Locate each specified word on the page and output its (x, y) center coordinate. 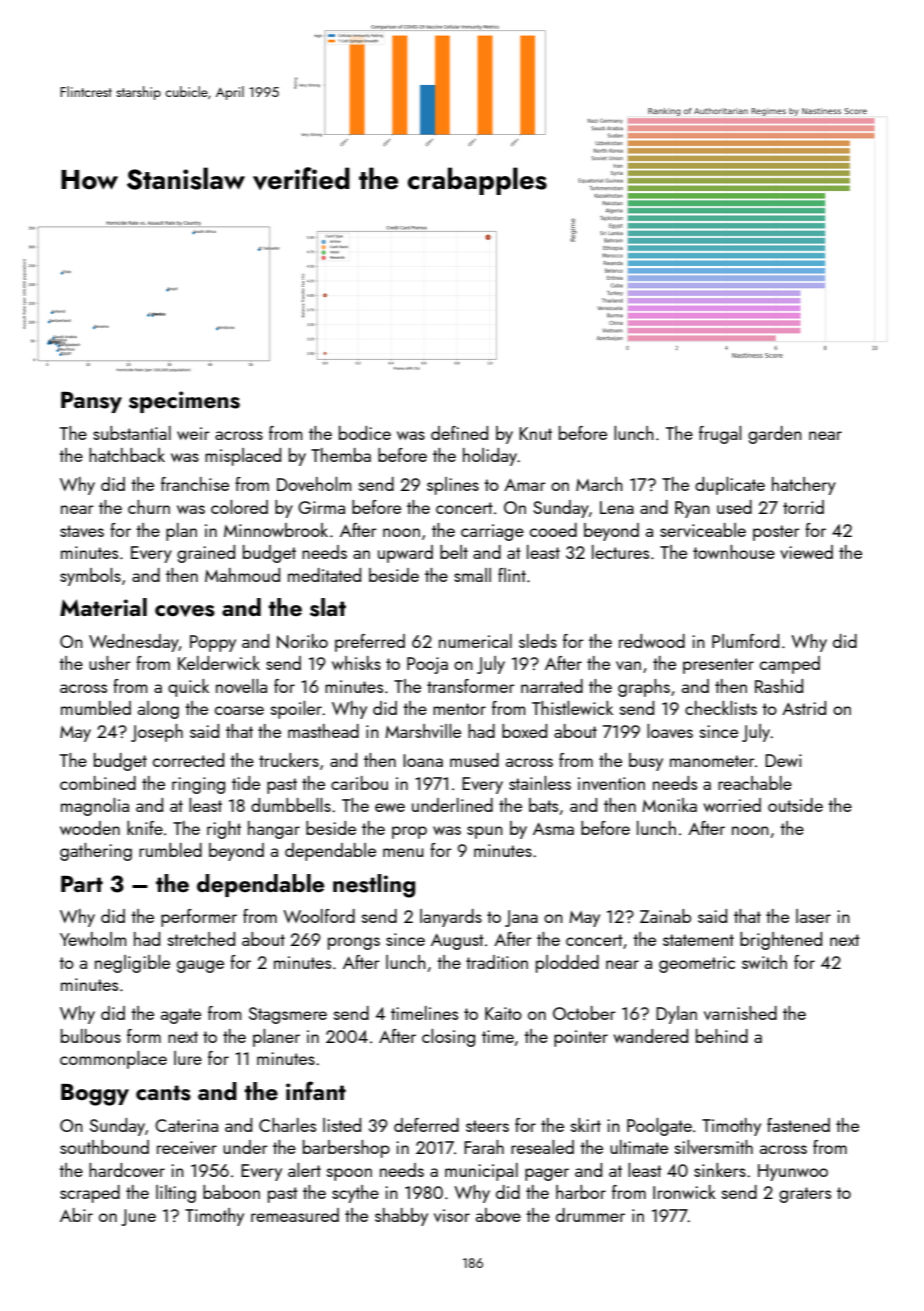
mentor (459, 709)
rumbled (170, 850)
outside (795, 805)
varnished (740, 1013)
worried (732, 805)
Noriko (302, 641)
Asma (553, 828)
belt (454, 552)
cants (163, 1093)
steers (487, 1126)
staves (82, 531)
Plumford (745, 641)
